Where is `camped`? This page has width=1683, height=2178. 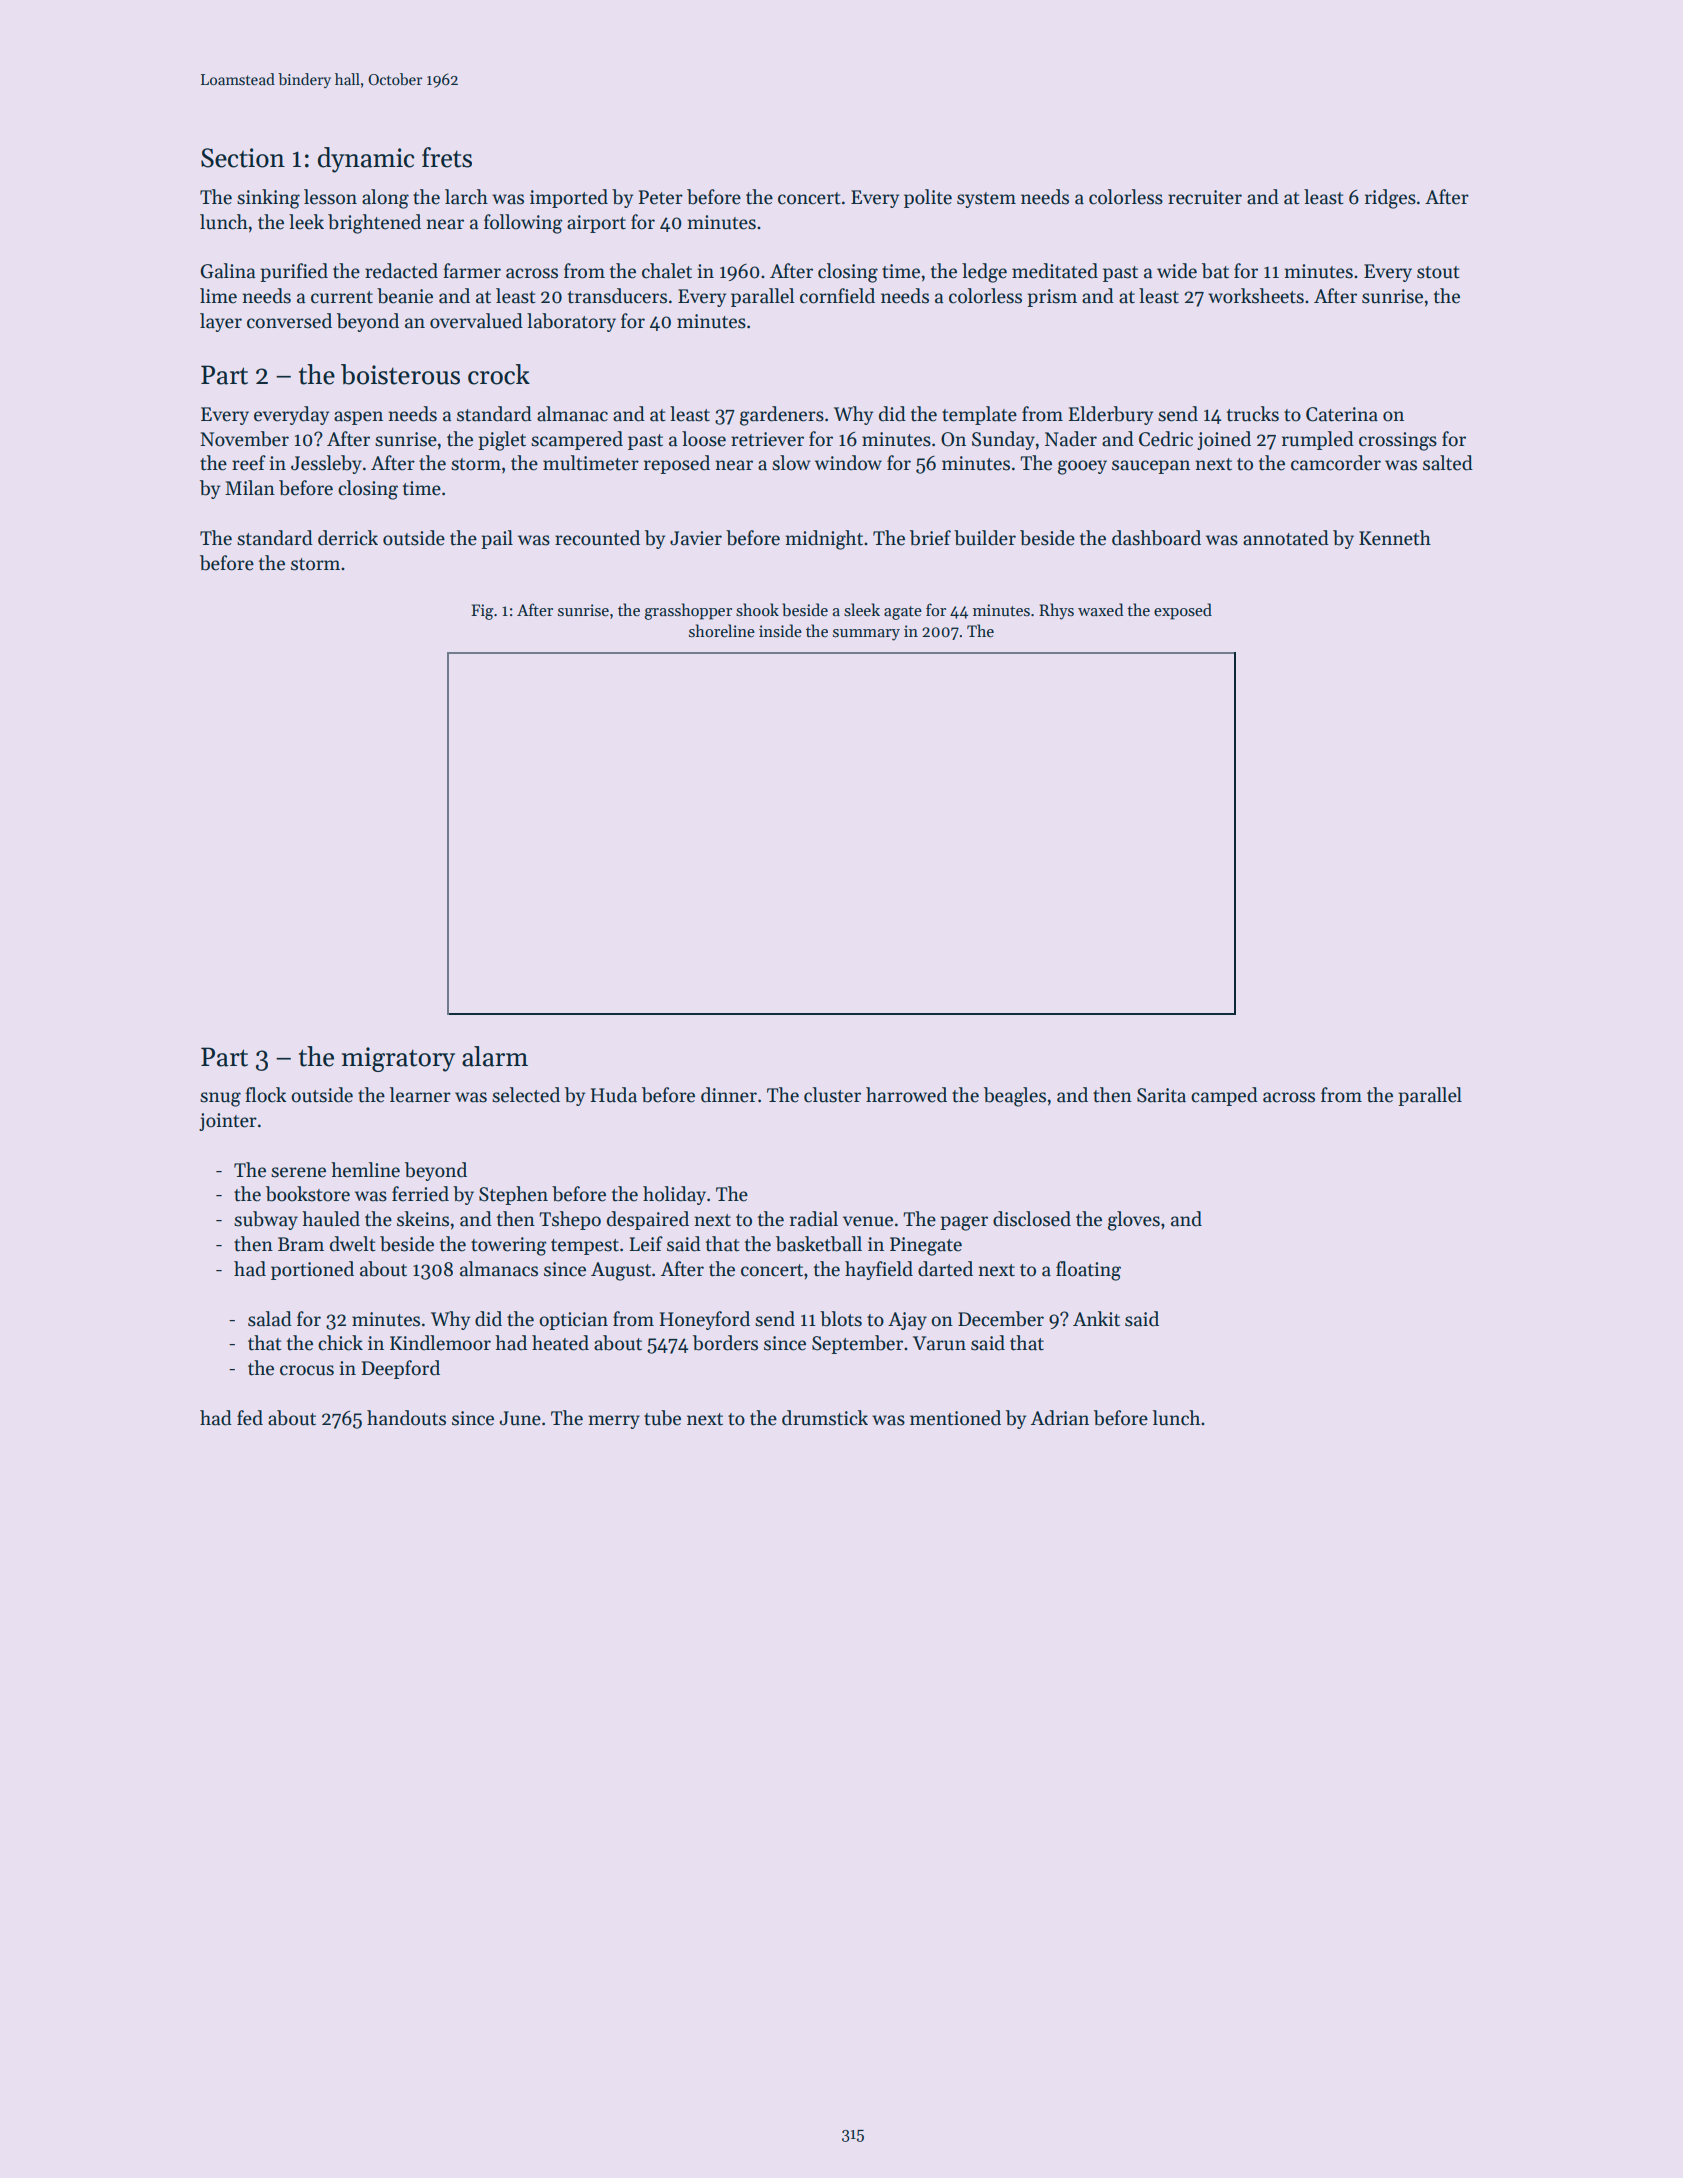
camped is located at coordinates (1224, 1096).
